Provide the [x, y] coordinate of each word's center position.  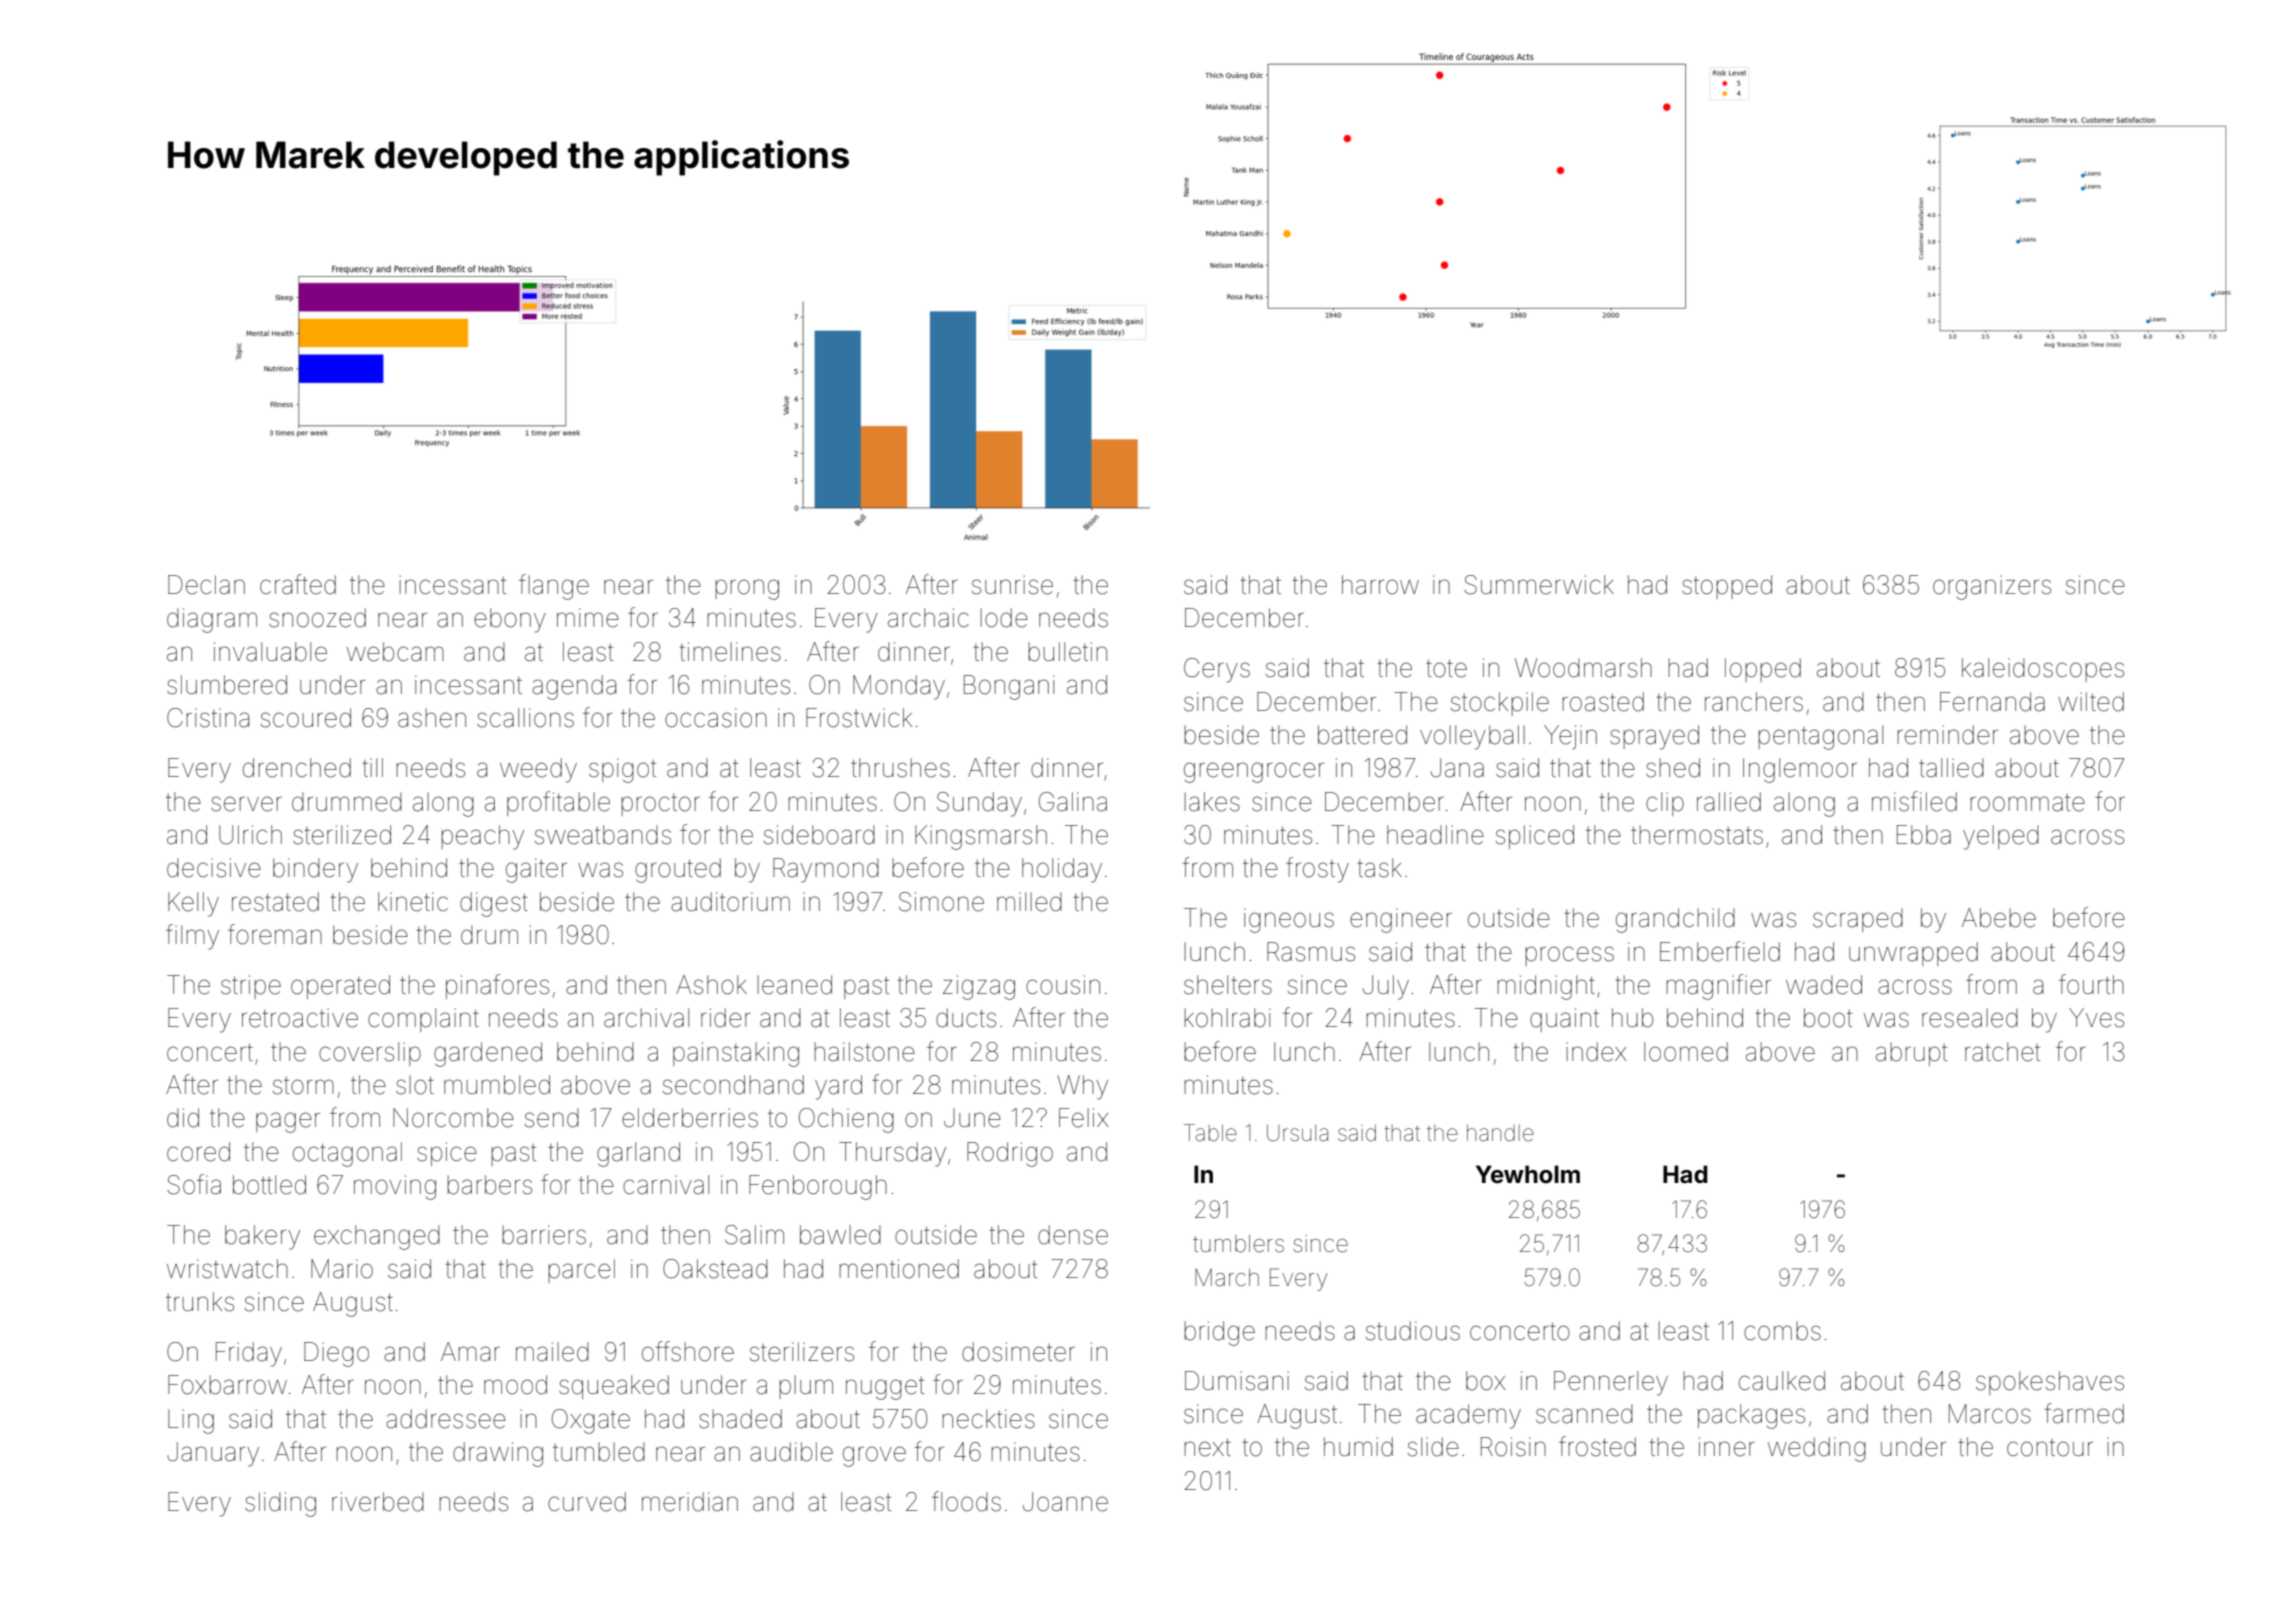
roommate [2027, 803]
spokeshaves [2050, 1383]
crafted [298, 584]
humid [1358, 1447]
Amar [470, 1352]
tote [1446, 668]
